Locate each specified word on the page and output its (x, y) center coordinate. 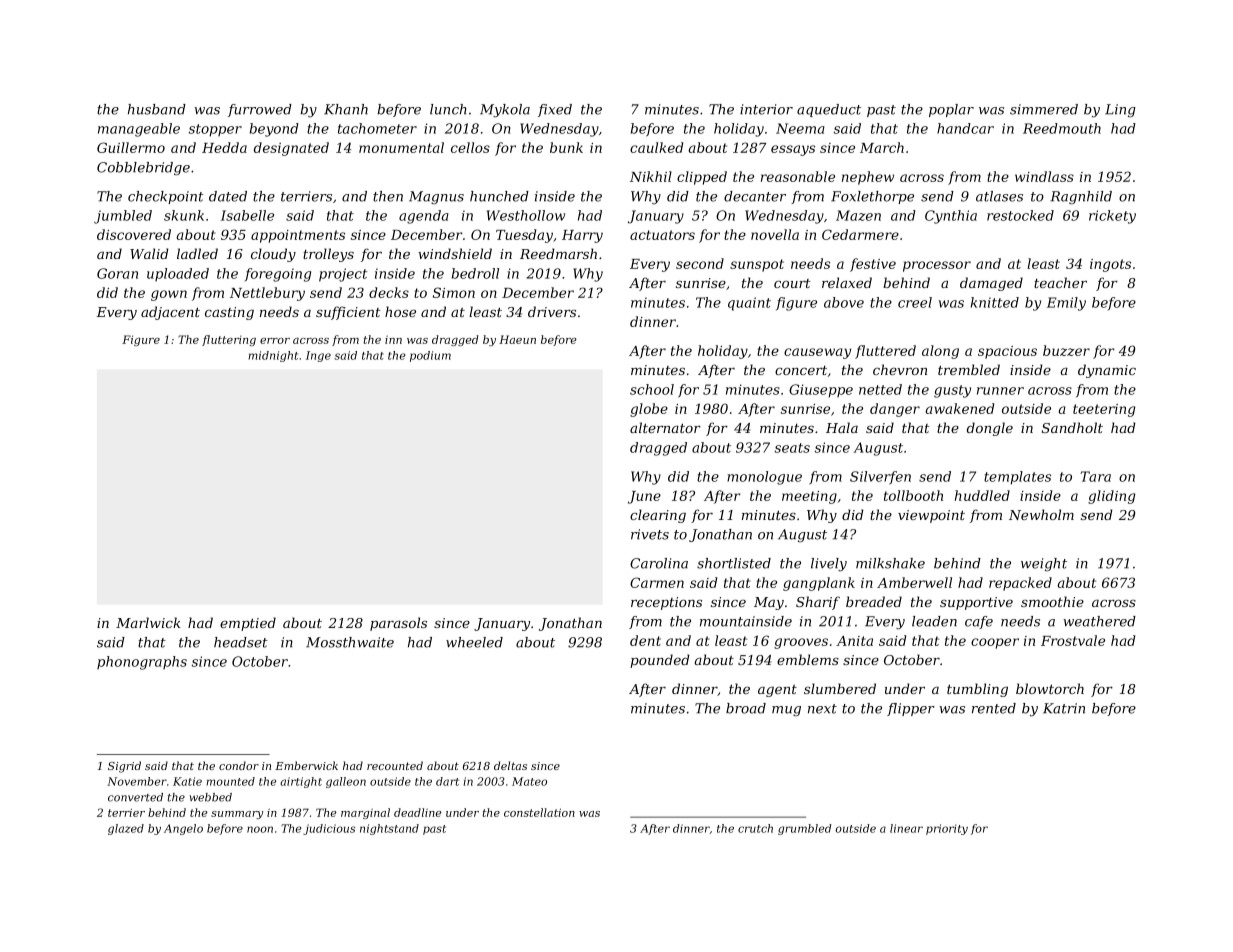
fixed (555, 110)
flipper (911, 709)
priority (947, 829)
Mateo (529, 781)
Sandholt (1072, 427)
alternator (665, 427)
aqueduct (829, 110)
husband (157, 109)
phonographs (142, 663)
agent (777, 691)
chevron (900, 369)
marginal (365, 813)
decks (389, 292)
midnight (273, 356)
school (652, 389)
